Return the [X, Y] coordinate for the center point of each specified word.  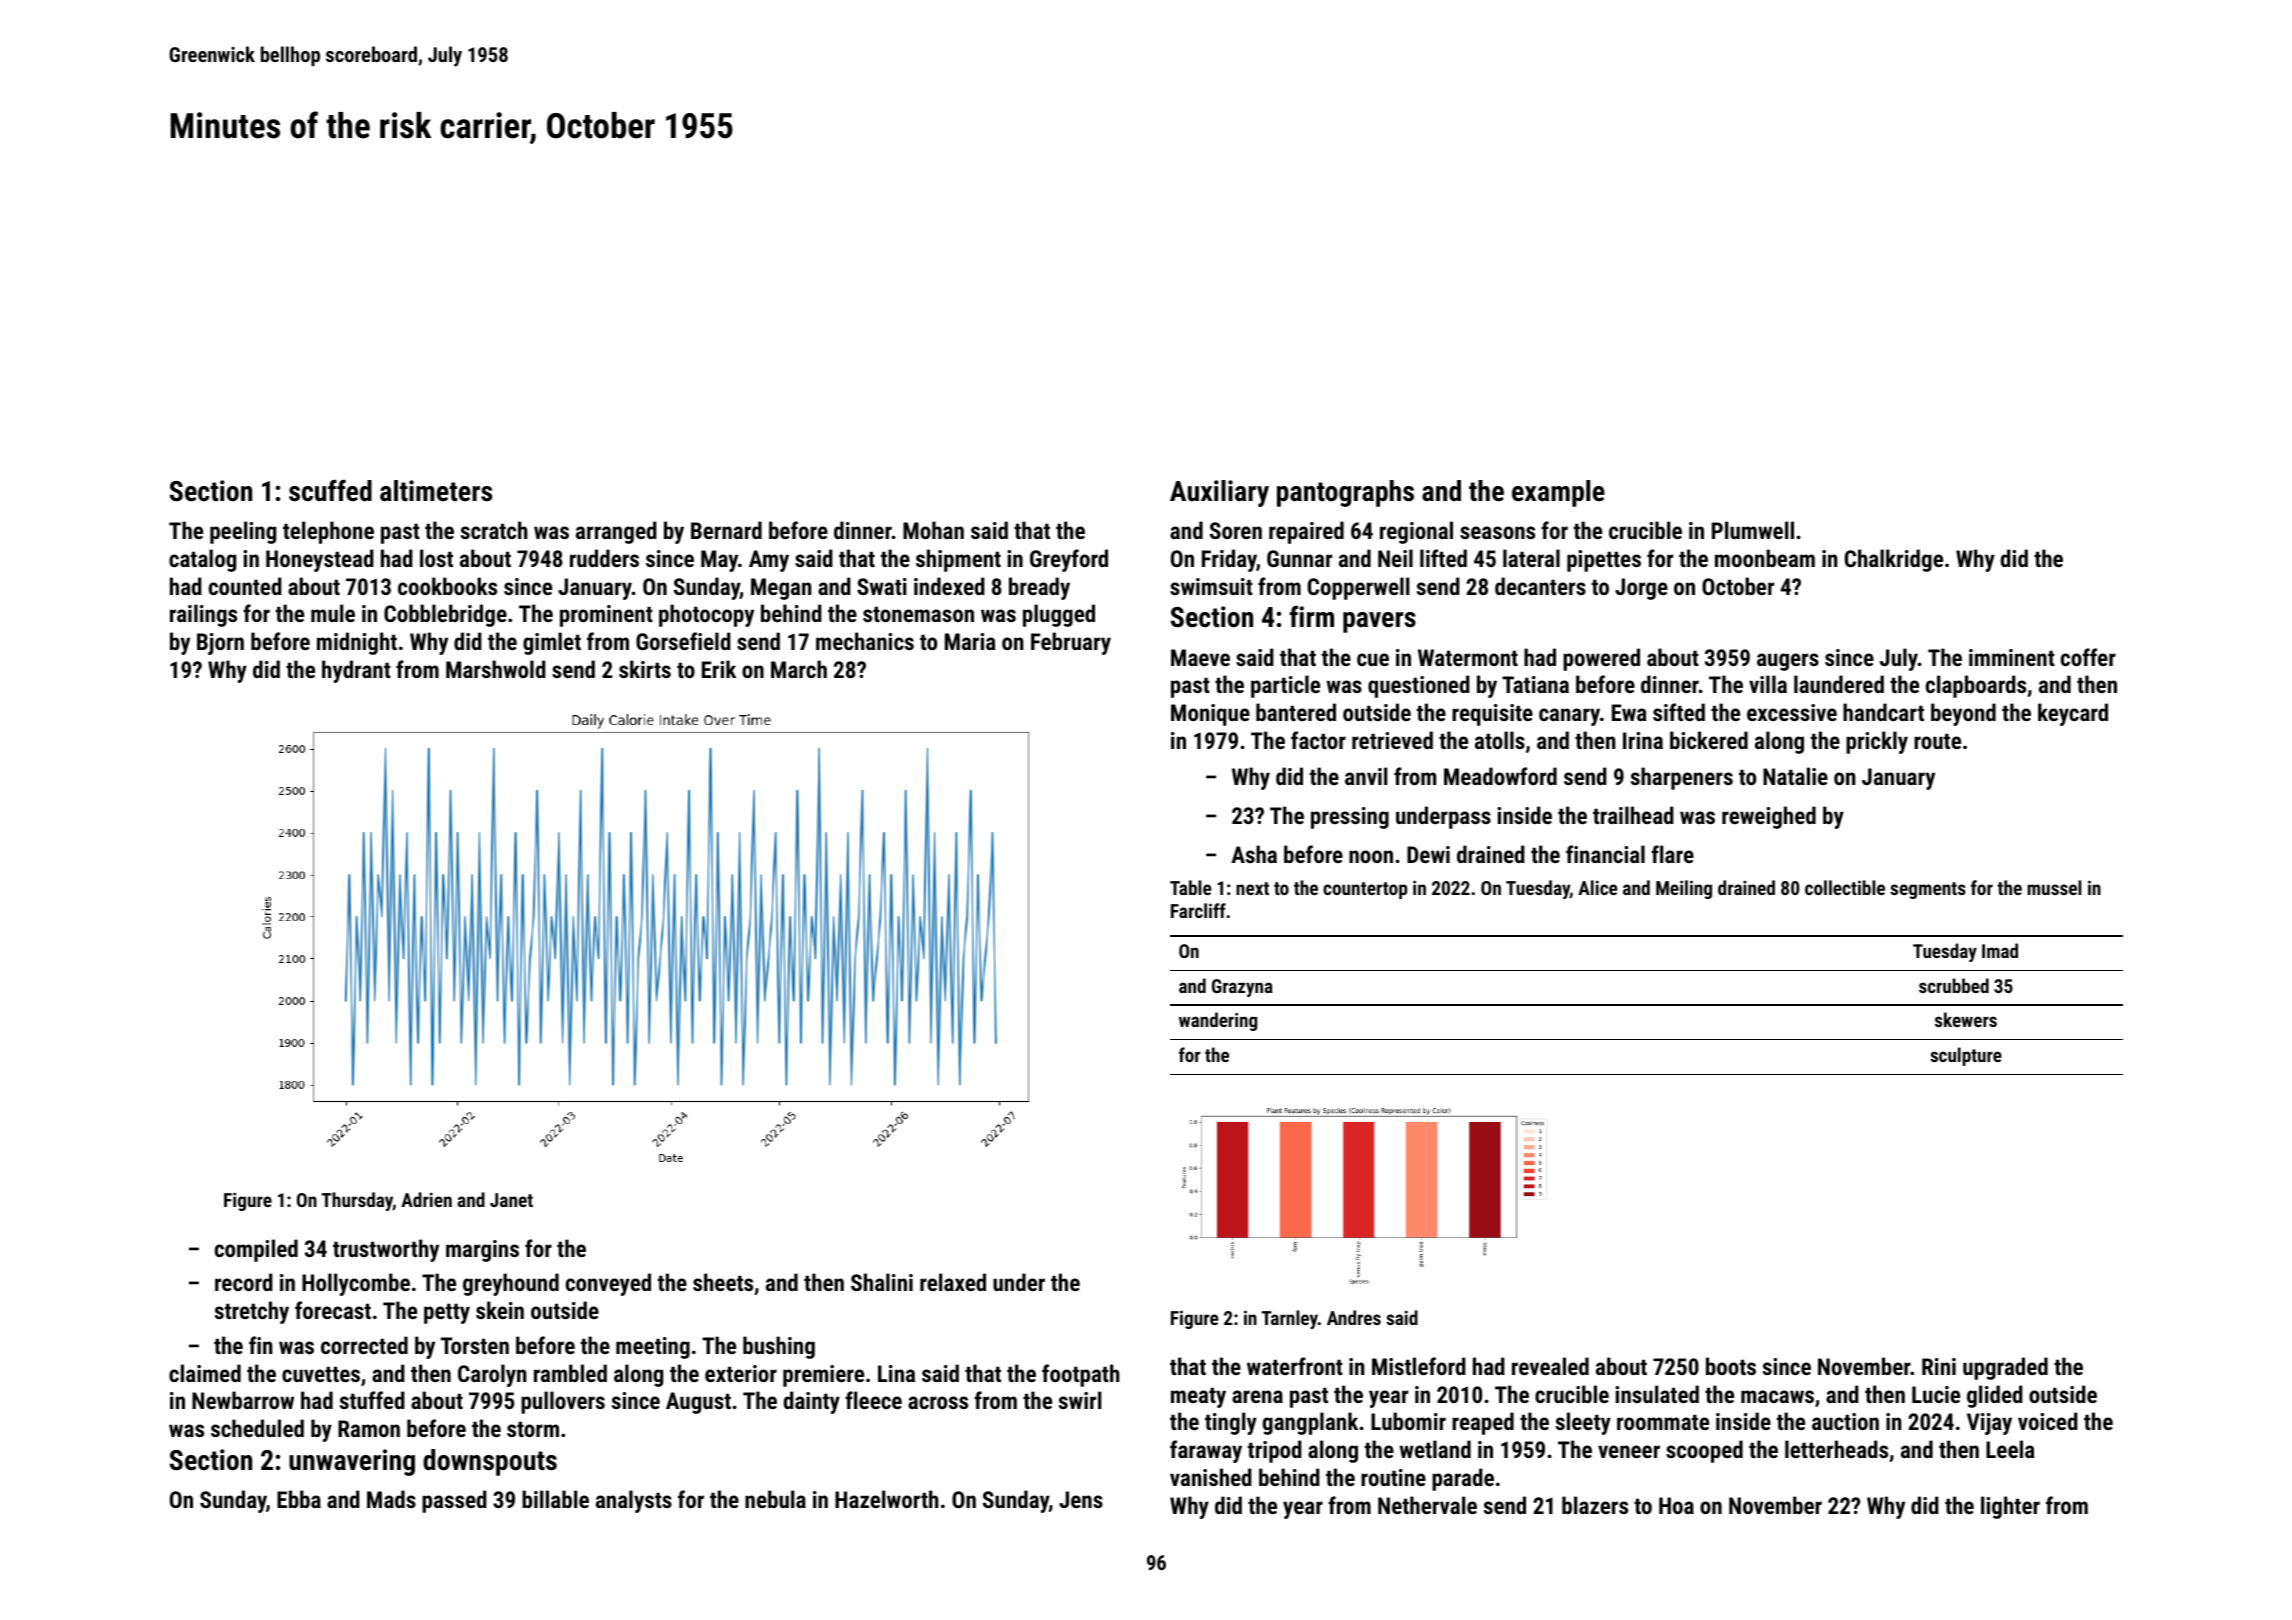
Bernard [726, 530]
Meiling [1684, 889]
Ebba [299, 1499]
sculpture [1966, 1056]
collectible [1845, 887]
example [1558, 493]
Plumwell [1753, 530]
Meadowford [1500, 776]
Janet [511, 1200]
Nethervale [1427, 1505]
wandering [1218, 1021]
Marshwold [496, 669]
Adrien [426, 1199]
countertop [1365, 890]
